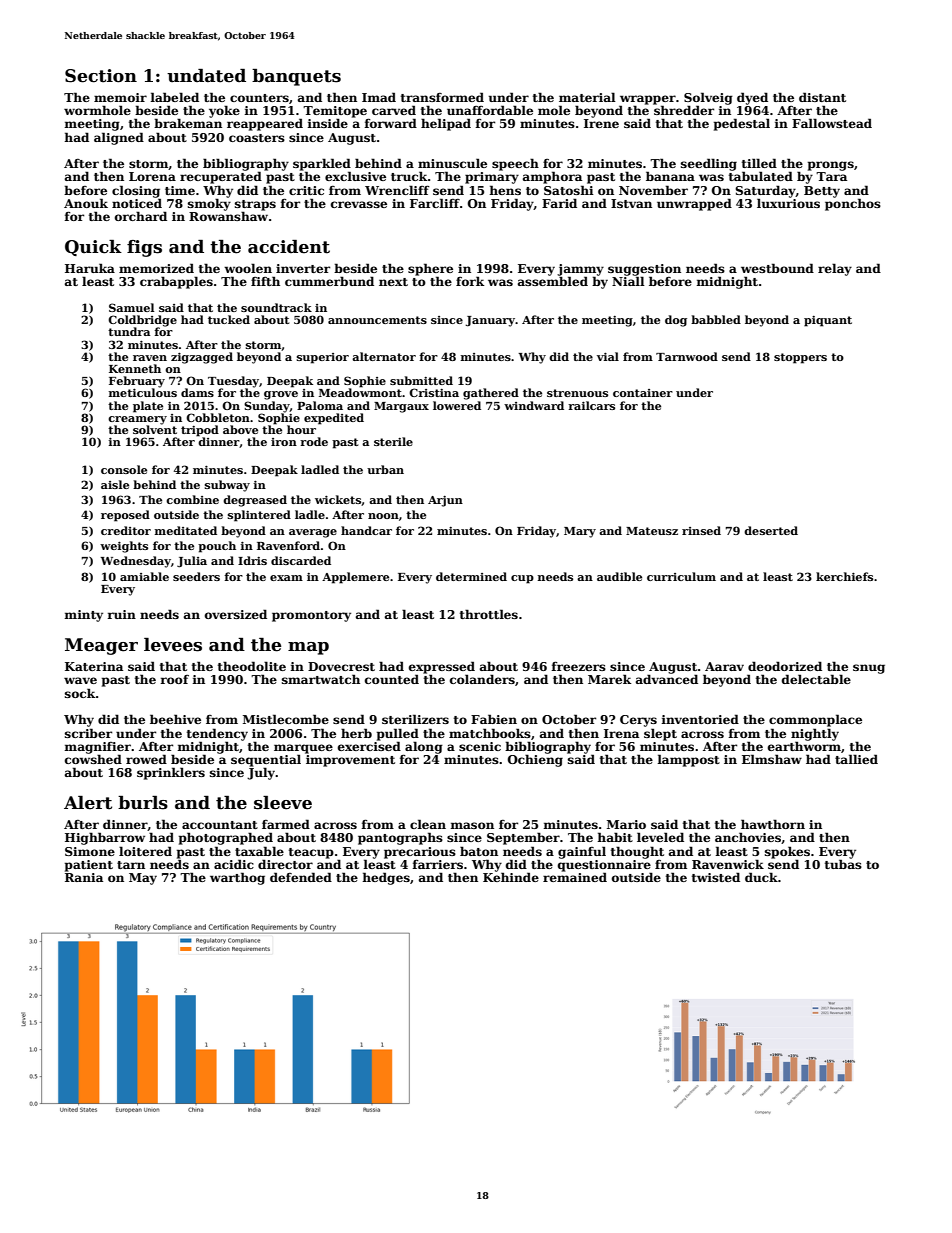 The image size is (952, 1233). What do you see at coordinates (832, 123) in the image?
I see `Fallowstead` at bounding box center [832, 123].
